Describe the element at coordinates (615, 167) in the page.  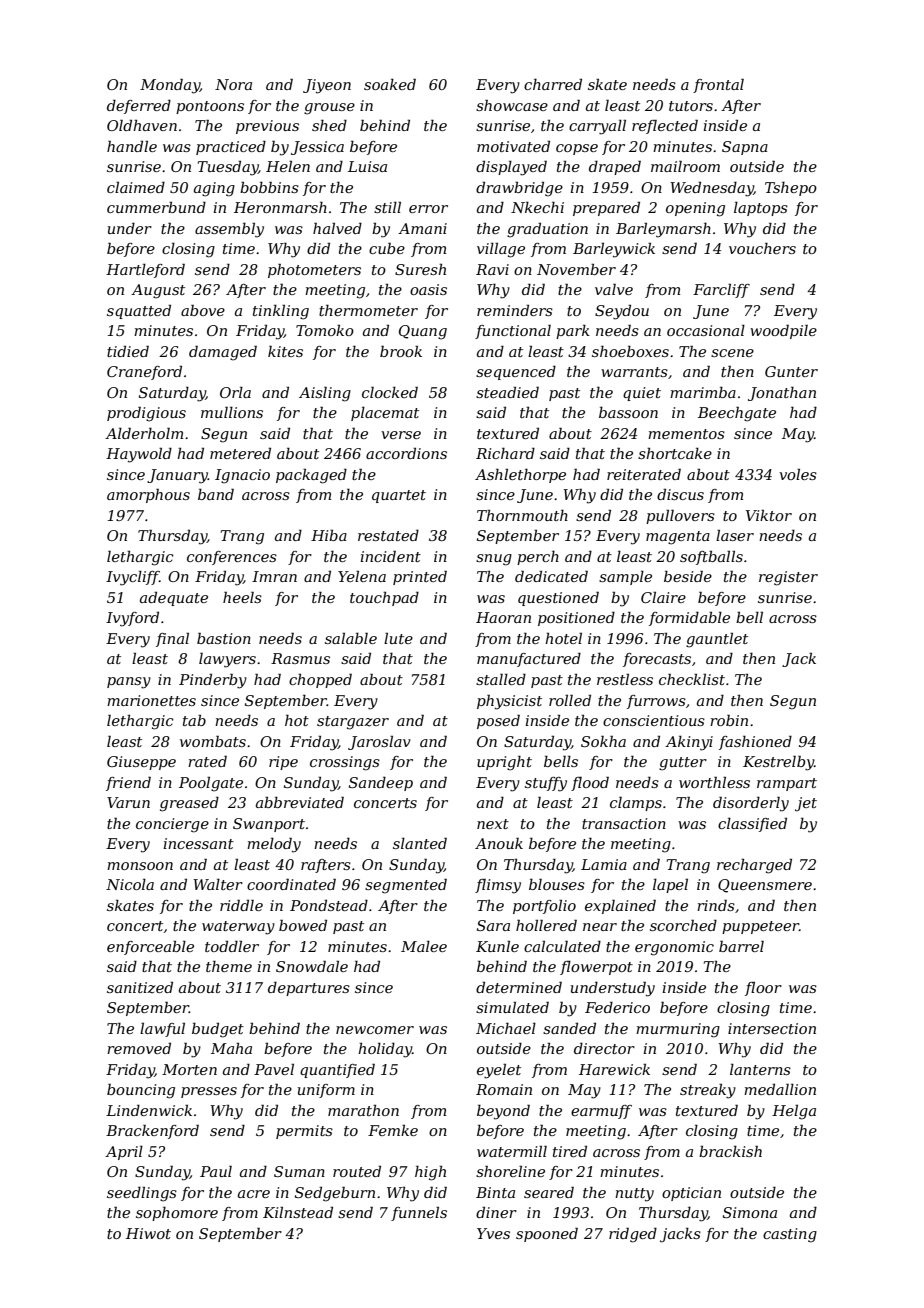
I see `draped` at that location.
